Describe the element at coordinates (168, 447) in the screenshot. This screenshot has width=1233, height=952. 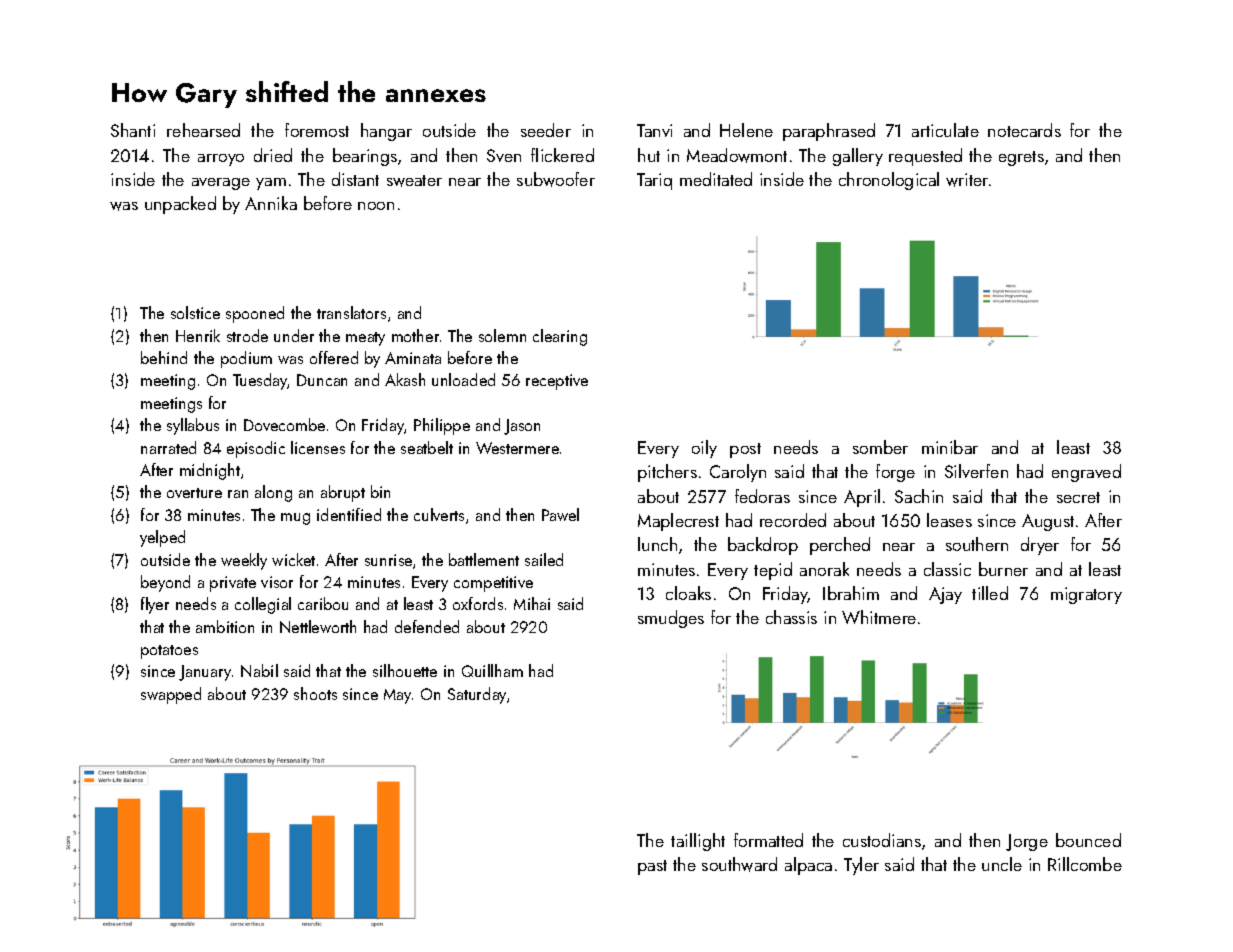
I see `narrated` at that location.
